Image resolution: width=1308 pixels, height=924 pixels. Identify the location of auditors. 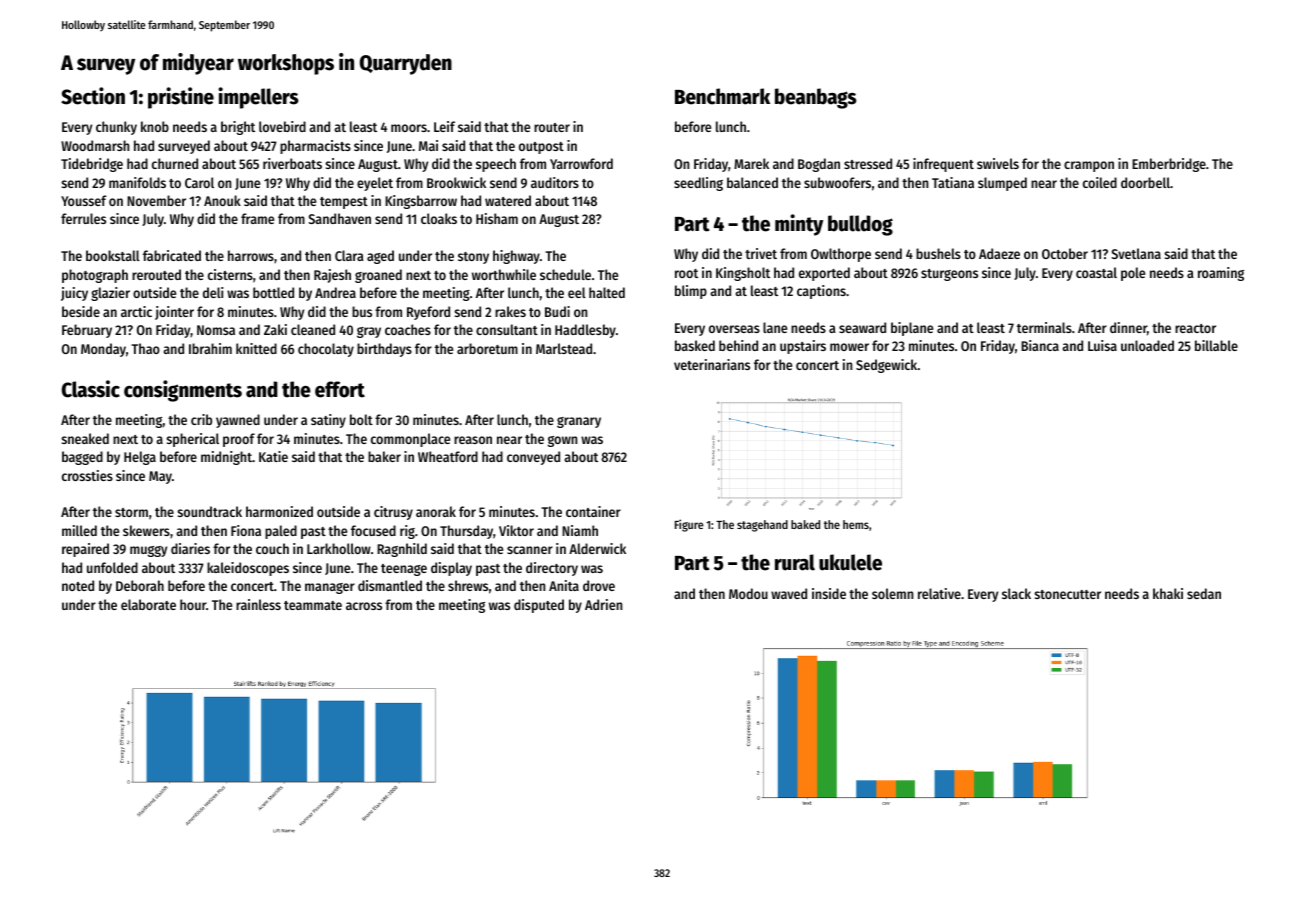
(555, 182).
